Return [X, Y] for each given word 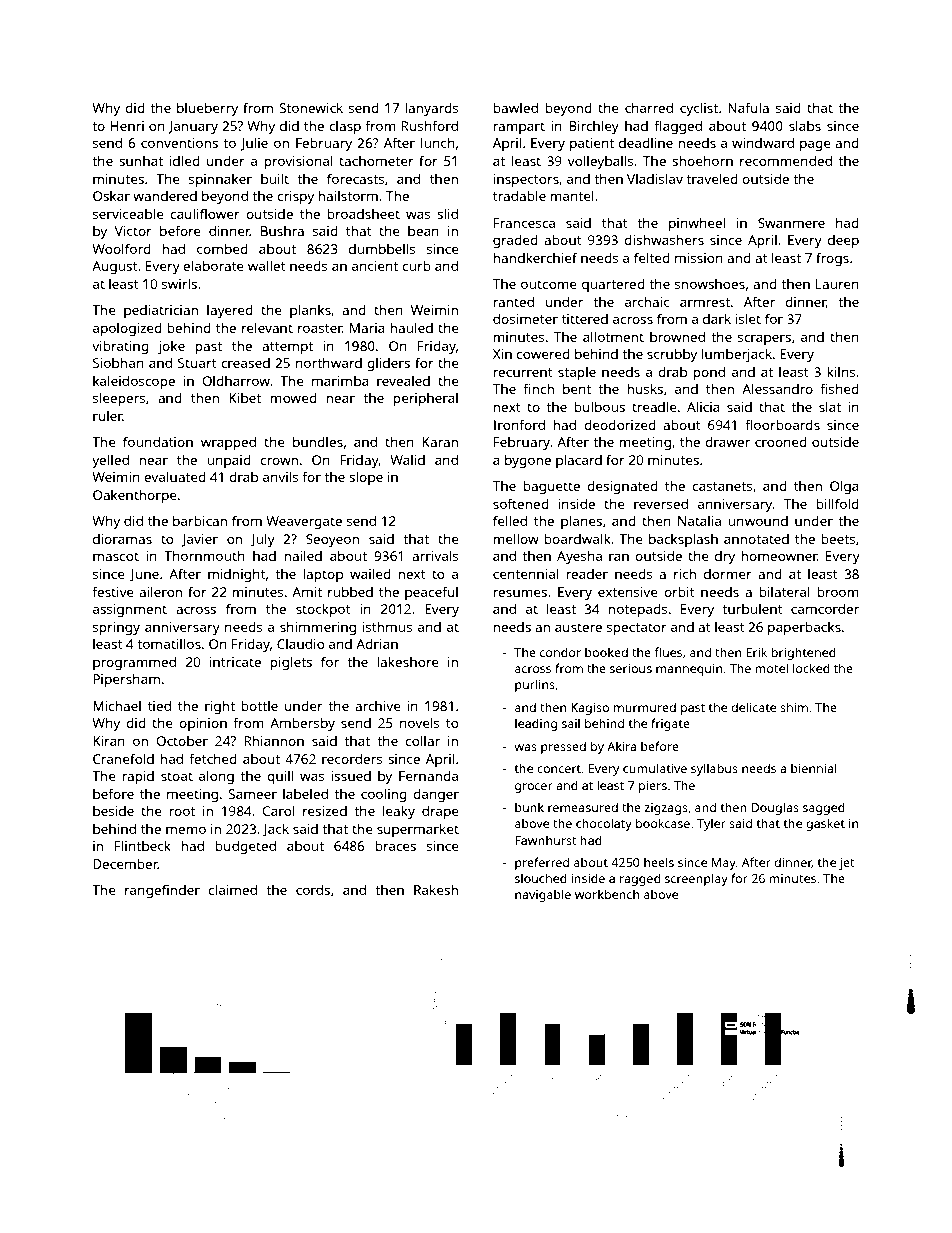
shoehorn [702, 161]
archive [378, 706]
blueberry [207, 109]
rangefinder [162, 891]
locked [811, 668]
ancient [375, 266]
